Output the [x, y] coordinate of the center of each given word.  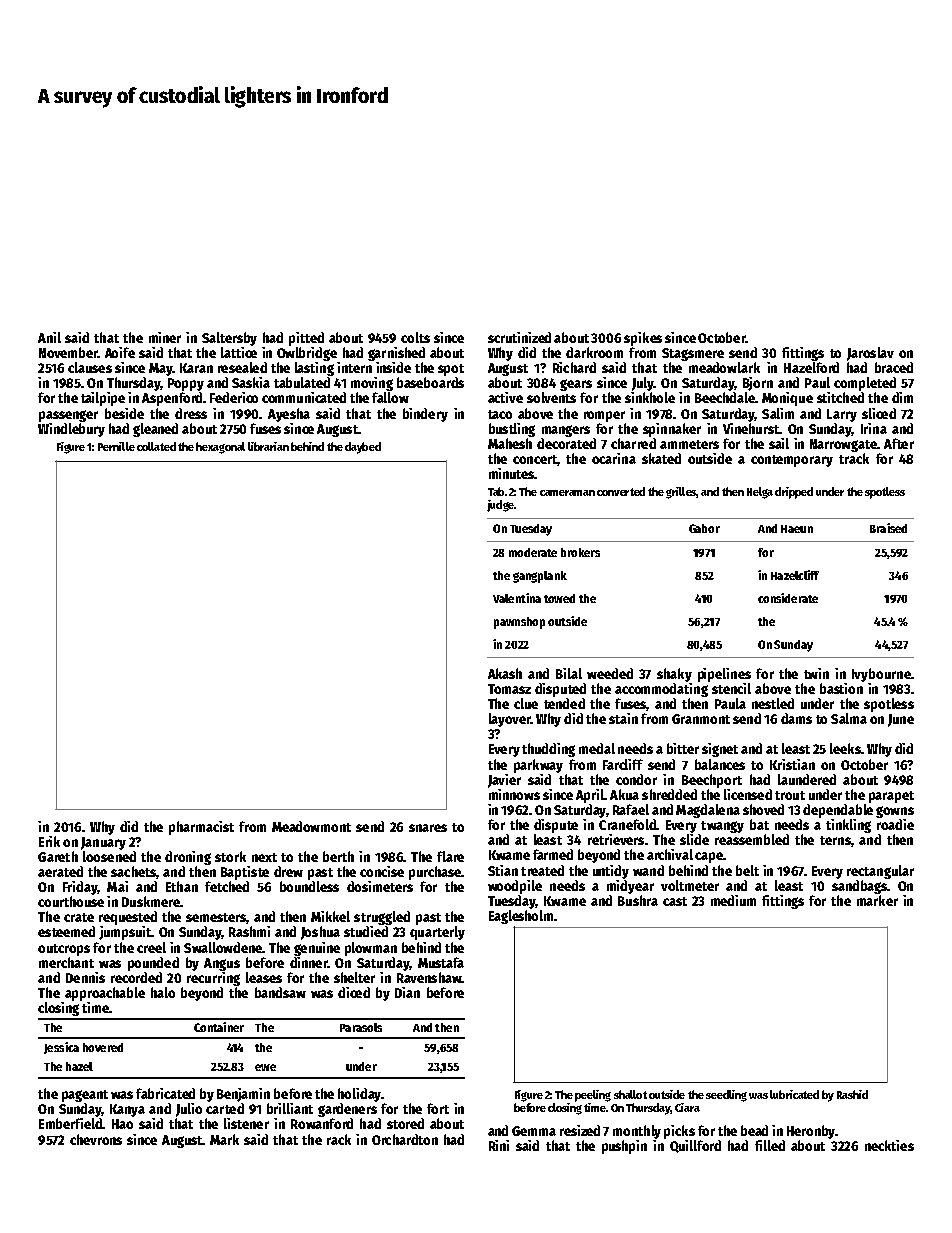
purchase [435, 873]
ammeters [689, 444]
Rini [499, 1145]
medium [733, 900]
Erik [49, 841]
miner [165, 337]
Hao [122, 1124]
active [505, 397]
